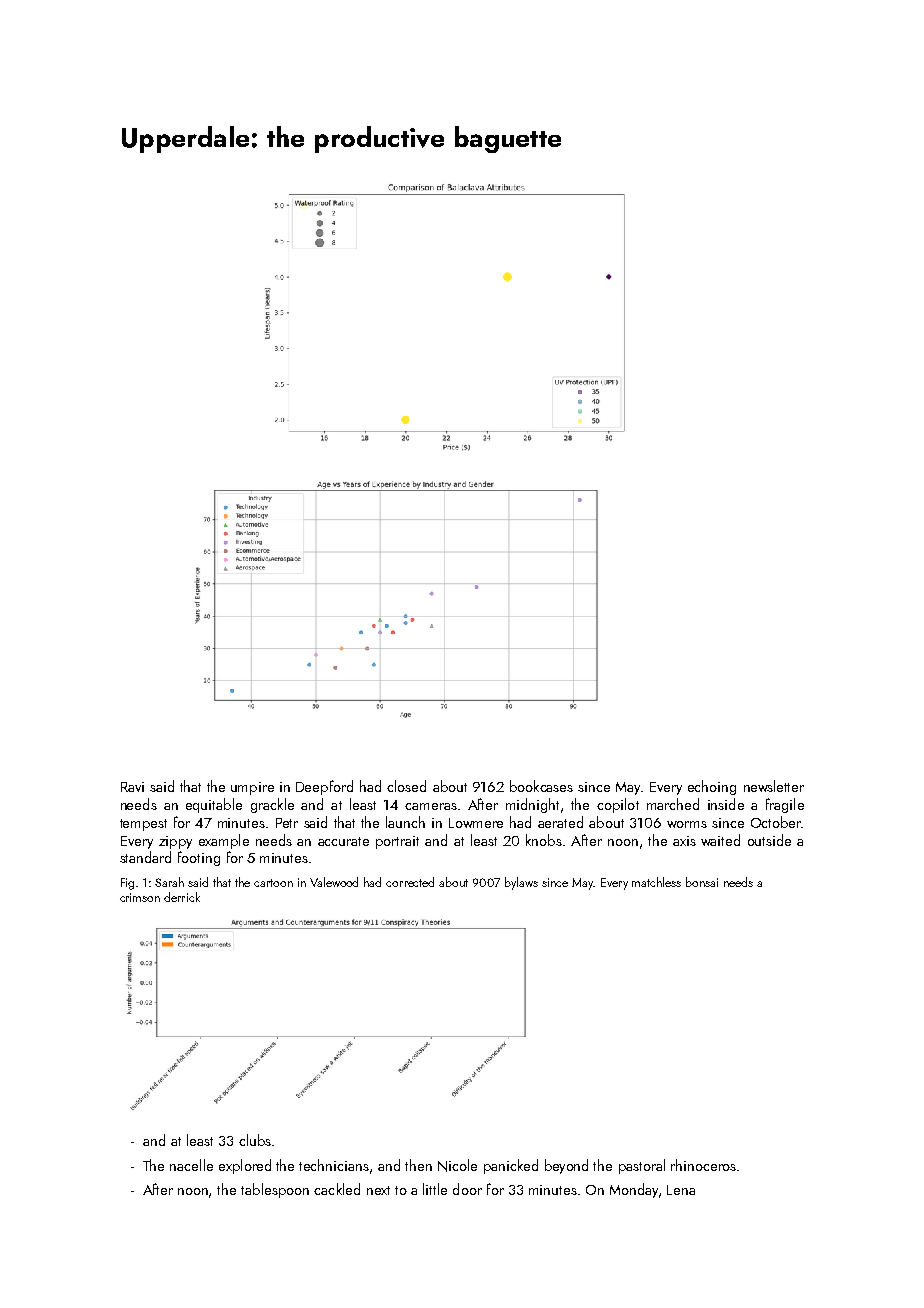 Image resolution: width=924 pixels, height=1308 pixels. Describe the element at coordinates (410, 882) in the screenshot. I see `corrected` at that location.
